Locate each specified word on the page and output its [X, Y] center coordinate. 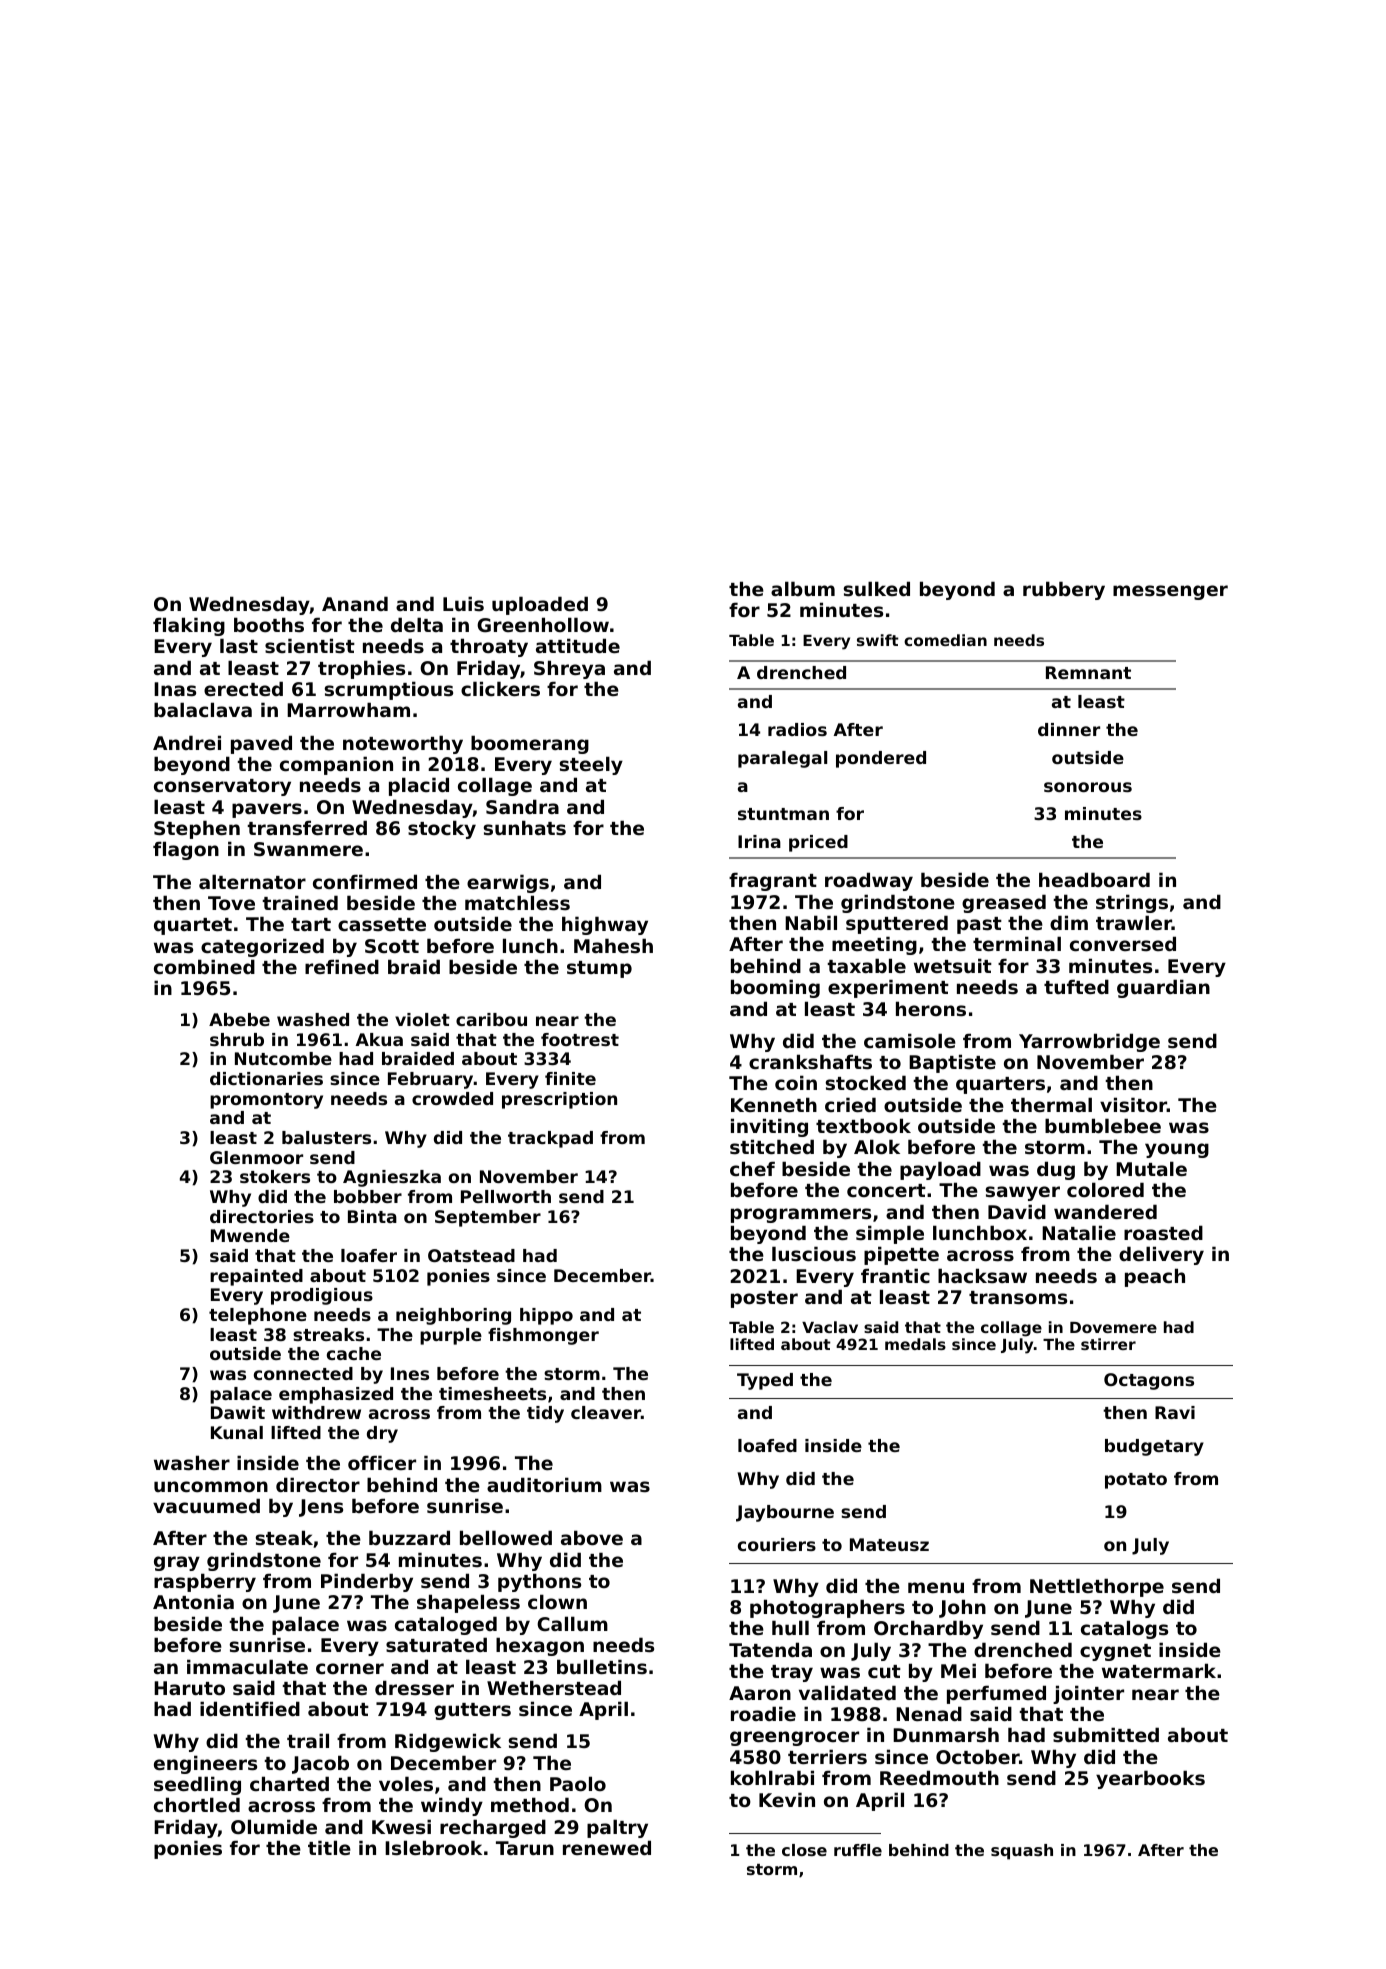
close [804, 1850]
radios [797, 729]
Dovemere [1113, 1327]
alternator [252, 881]
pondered [881, 759]
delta [417, 624]
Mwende [250, 1235]
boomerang [530, 744]
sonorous [1088, 787]
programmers [801, 1215]
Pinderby [367, 1582]
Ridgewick [448, 1742]
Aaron [760, 1693]
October [977, 1756]
